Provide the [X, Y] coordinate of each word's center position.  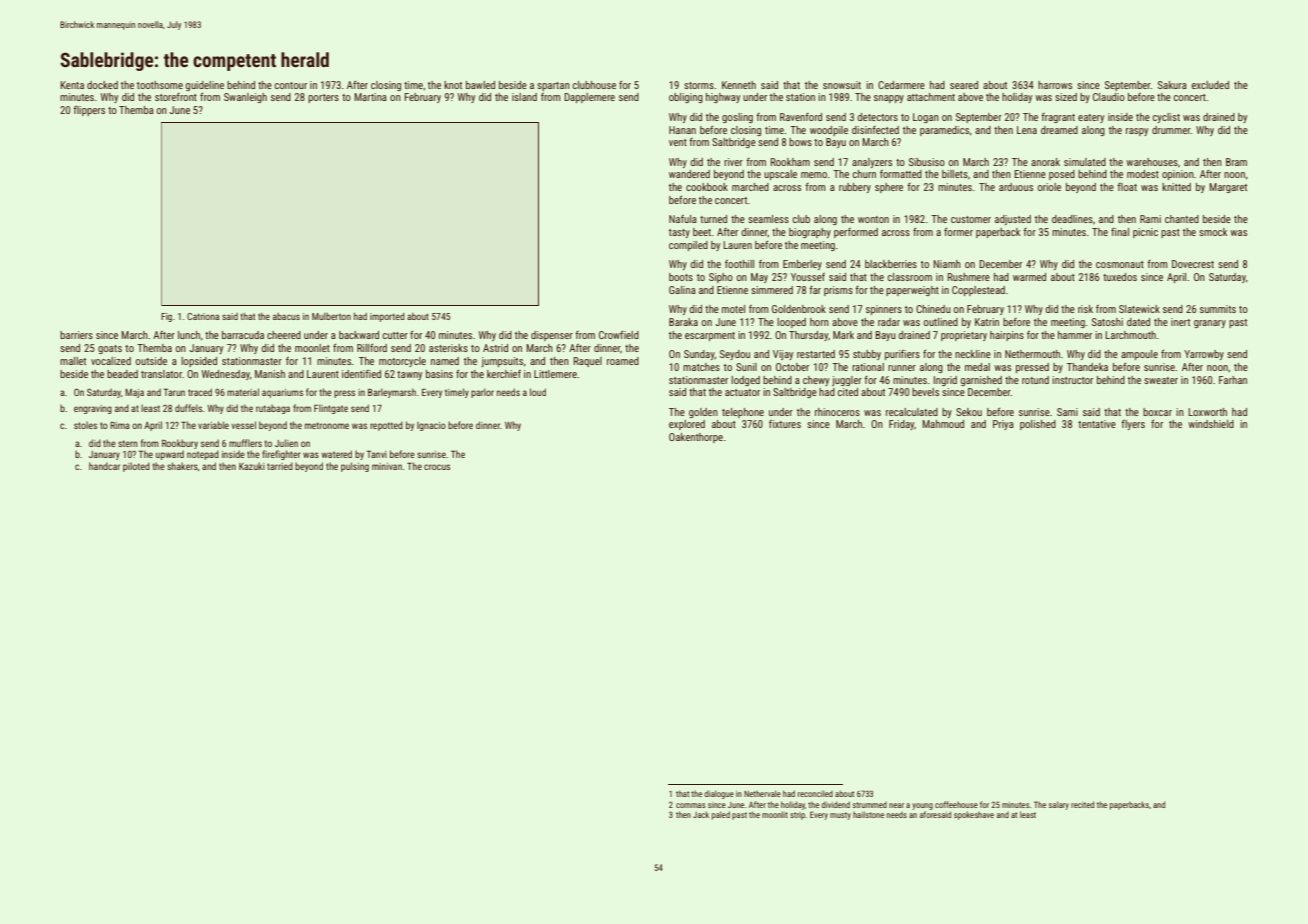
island [524, 97]
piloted [136, 467]
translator [161, 374]
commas [690, 805]
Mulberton [331, 316]
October [792, 367]
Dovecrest [1193, 264]
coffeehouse [956, 804]
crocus [437, 467]
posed [1062, 175]
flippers [89, 111]
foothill [739, 264]
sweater [1161, 380]
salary [1059, 805]
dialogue [719, 794]
